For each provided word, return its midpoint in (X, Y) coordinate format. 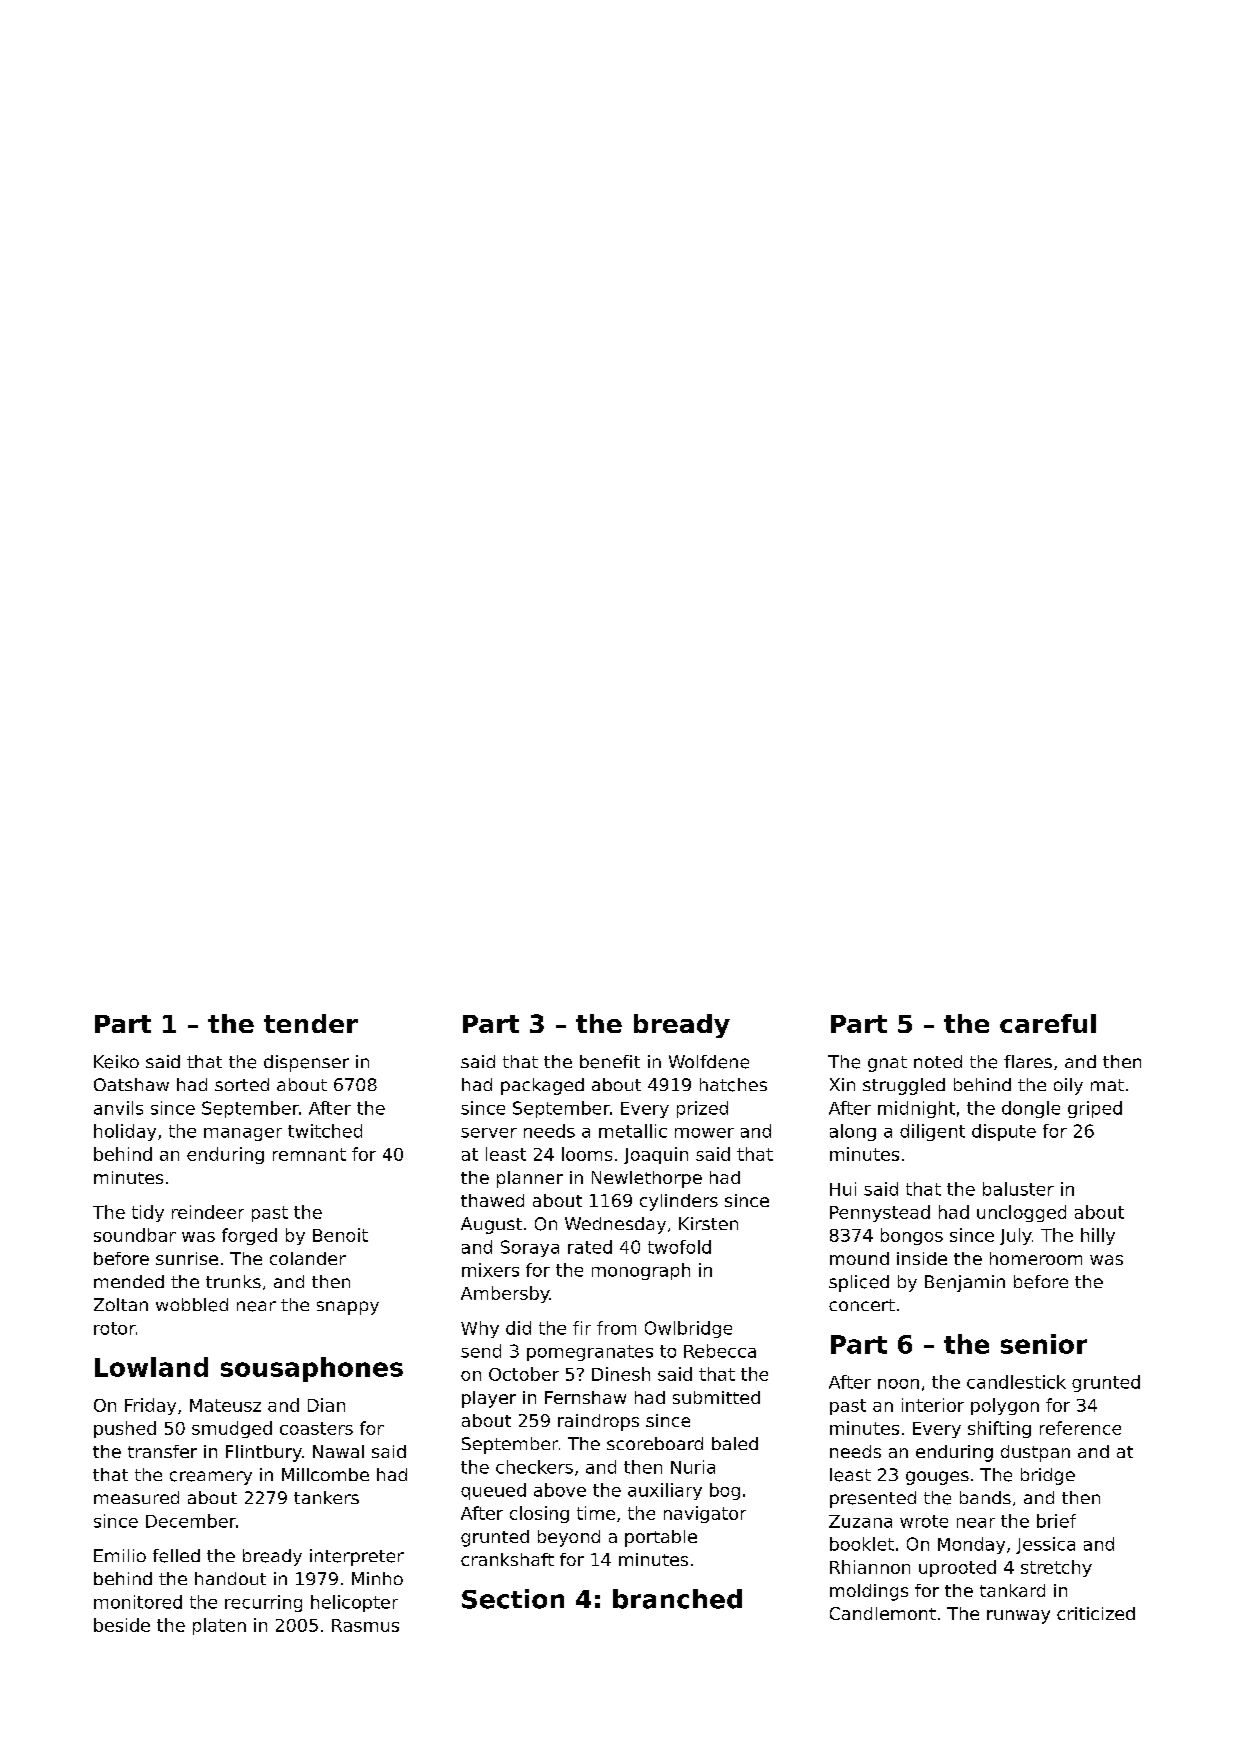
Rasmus (365, 1625)
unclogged (1021, 1213)
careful (1048, 1023)
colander (308, 1258)
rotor (115, 1328)
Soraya (530, 1248)
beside (122, 1625)
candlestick (1016, 1382)
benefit (610, 1062)
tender (311, 1023)
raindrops (598, 1422)
